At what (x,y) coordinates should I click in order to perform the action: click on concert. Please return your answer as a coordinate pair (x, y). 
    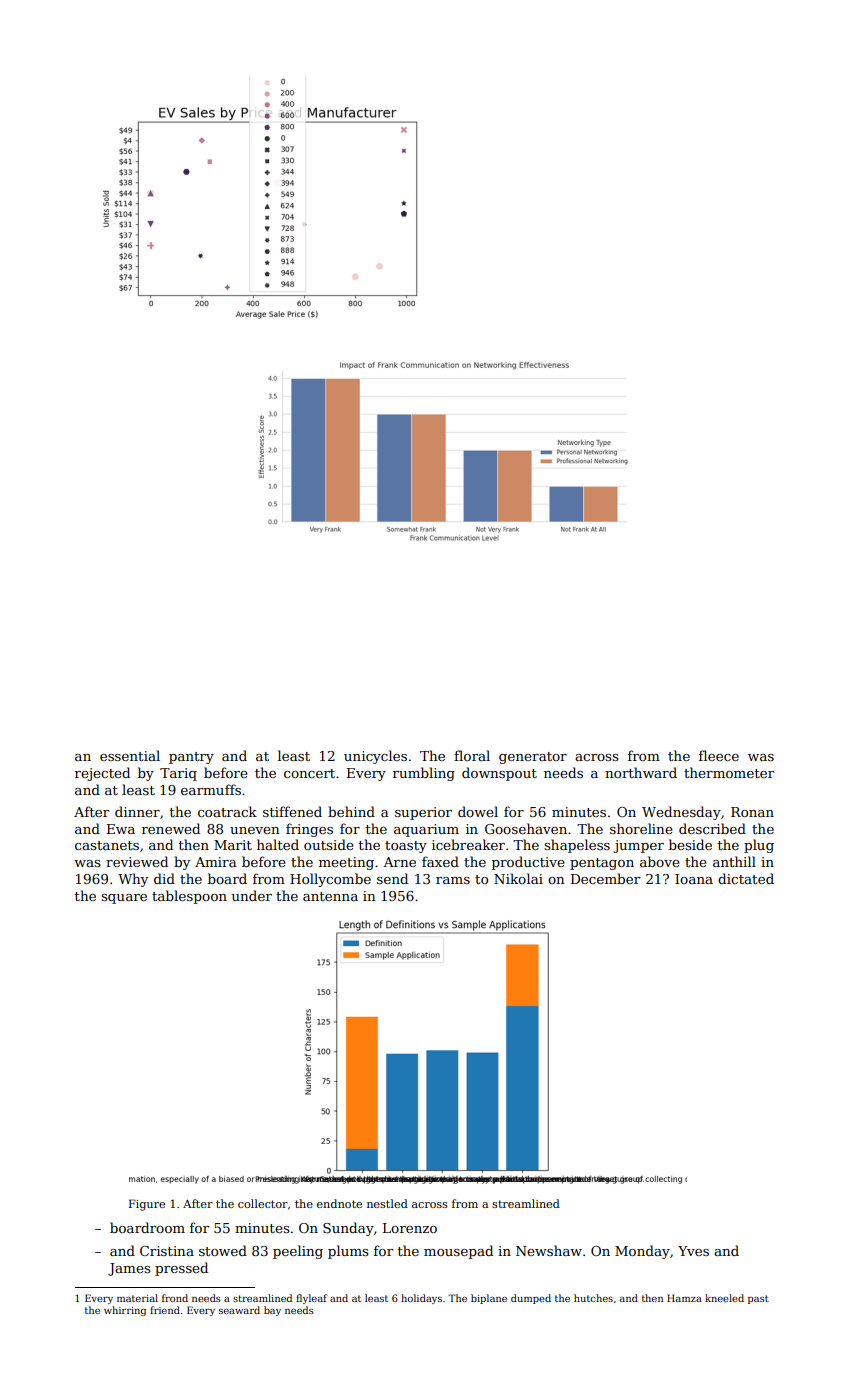
    Looking at the image, I should click on (309, 773).
